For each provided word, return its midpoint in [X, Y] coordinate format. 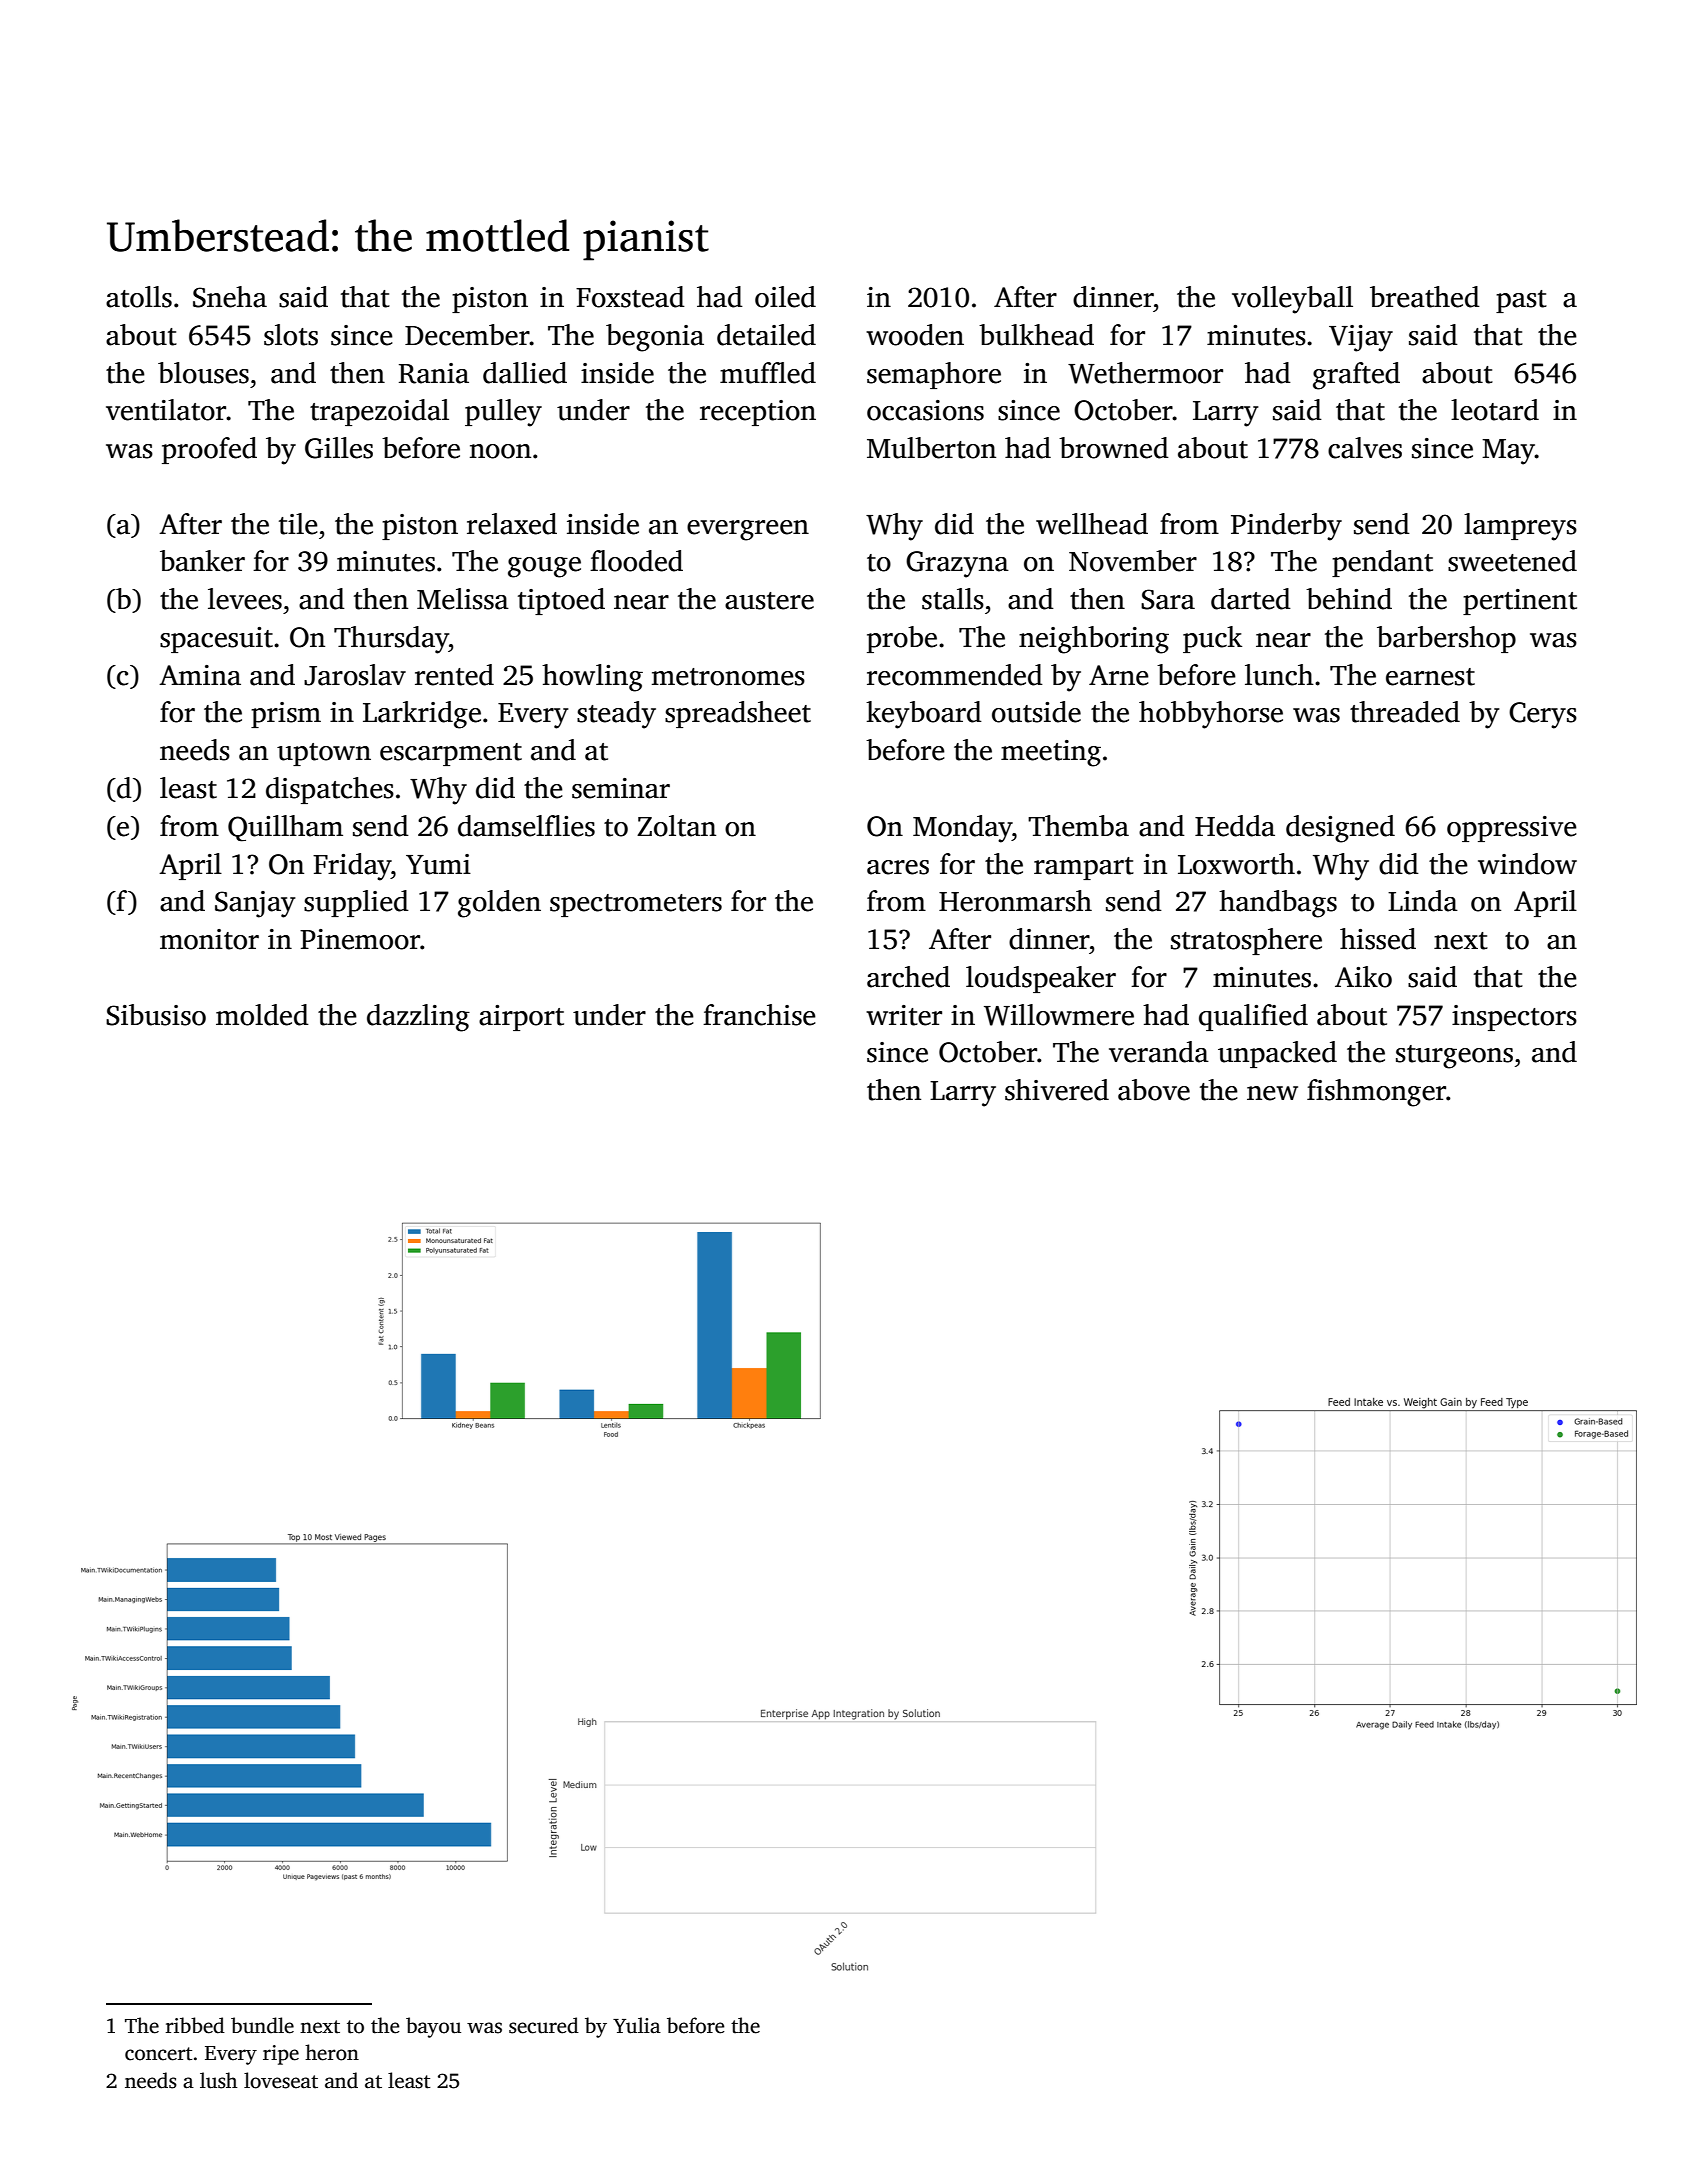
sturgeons [1454, 1057]
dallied [525, 373]
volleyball [1292, 300]
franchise [759, 1015]
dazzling [418, 1018]
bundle [262, 2025]
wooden [915, 335]
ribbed [195, 2025]
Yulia [637, 2025]
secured [544, 2025]
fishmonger [1376, 1093]
